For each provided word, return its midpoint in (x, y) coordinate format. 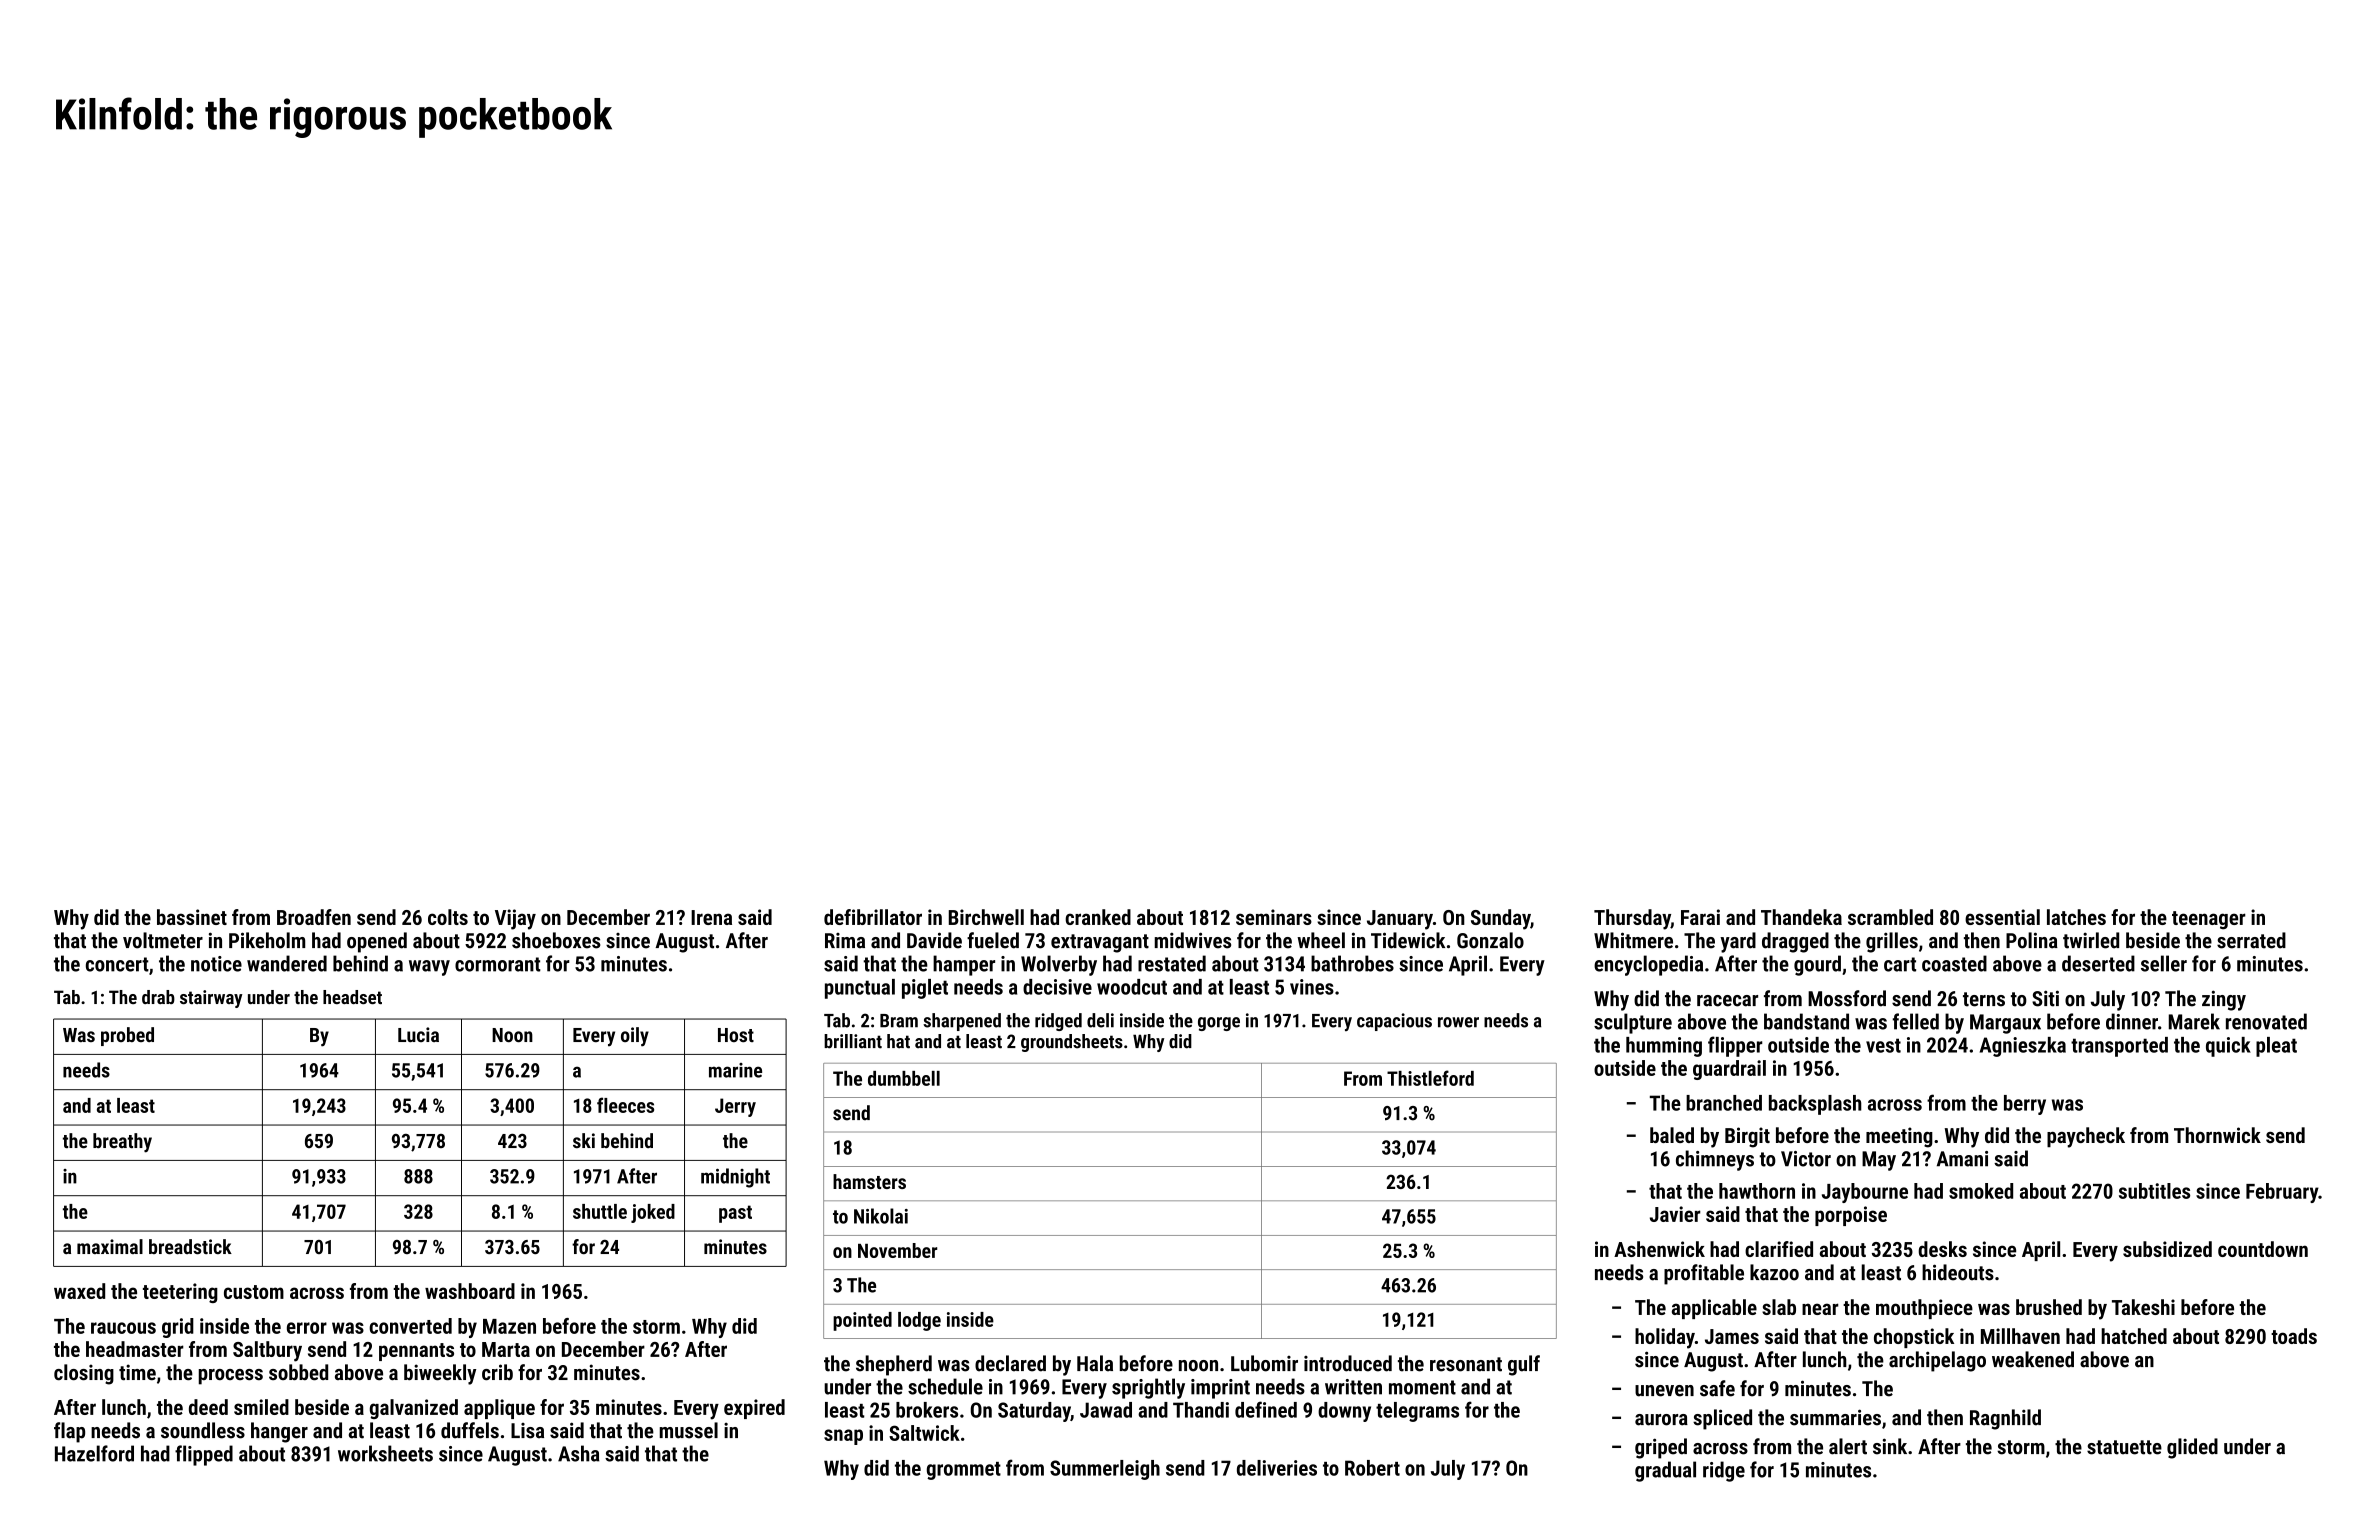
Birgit (1747, 1137)
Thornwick (2217, 1135)
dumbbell (904, 1078)
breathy (122, 1143)
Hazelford (94, 1453)
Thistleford (1430, 1078)
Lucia (418, 1034)
